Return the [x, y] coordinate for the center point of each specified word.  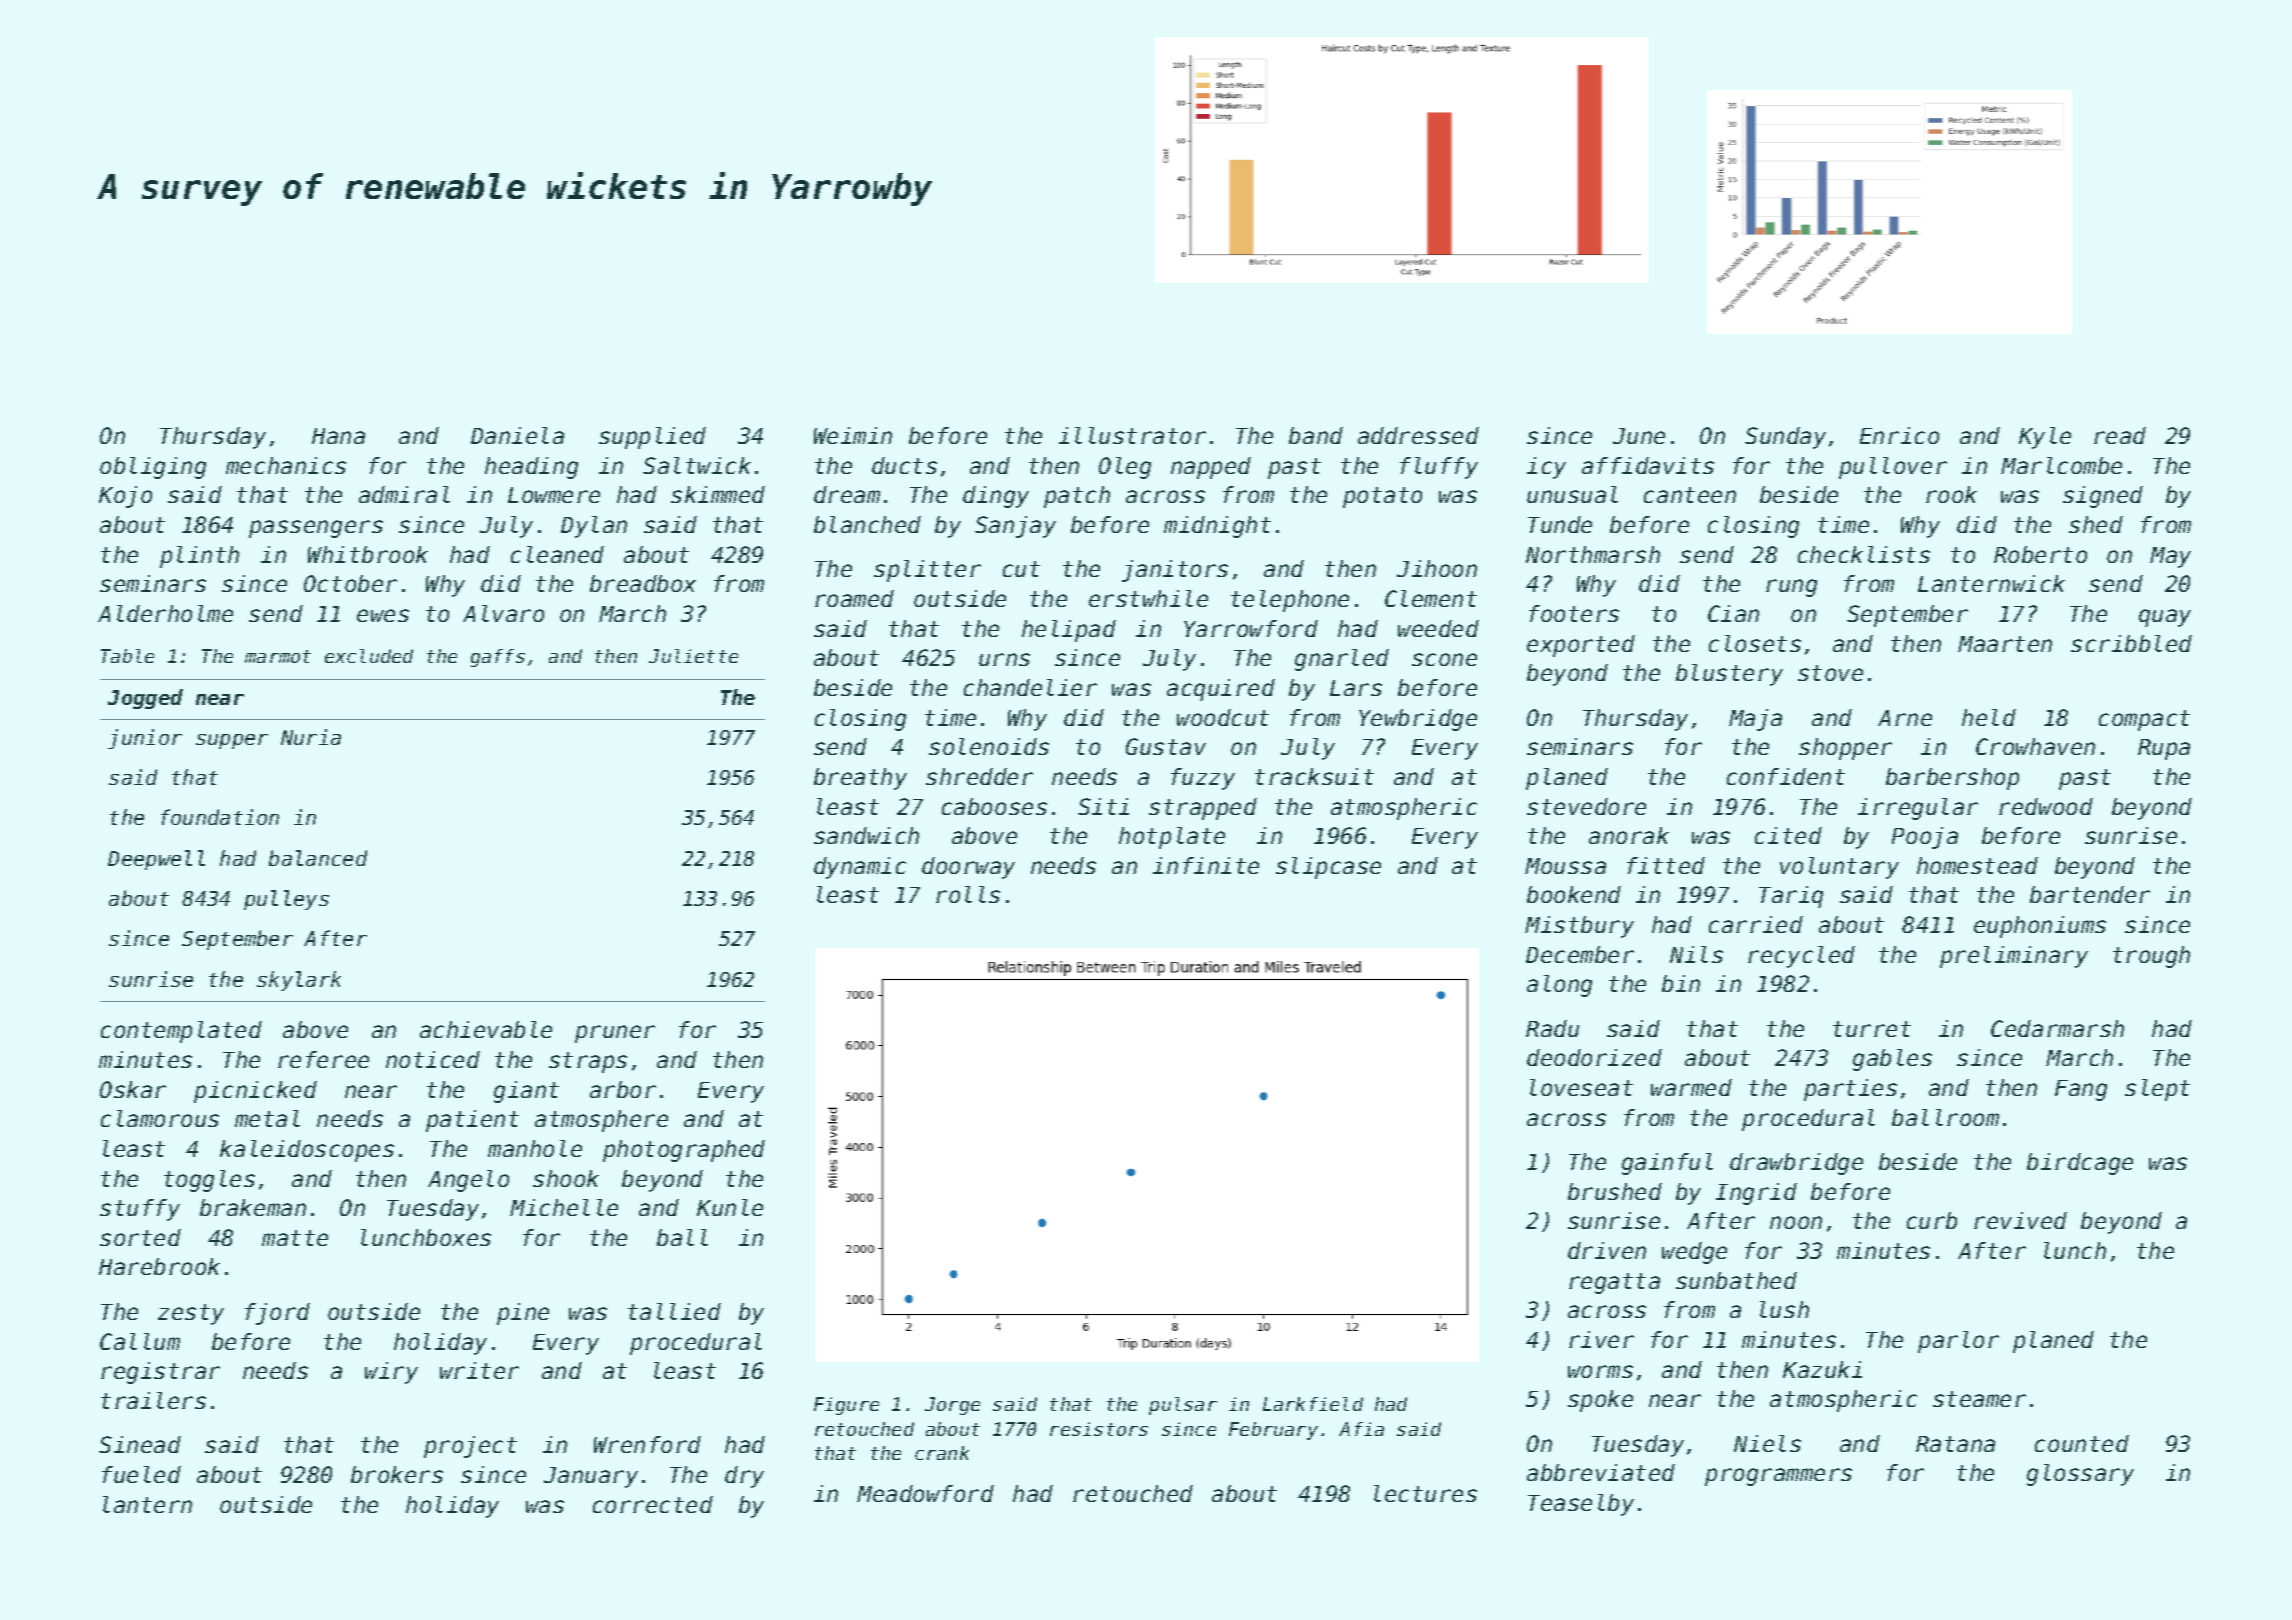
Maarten [2005, 644]
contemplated [181, 1032]
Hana [338, 436]
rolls [968, 894]
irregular [1918, 809]
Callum [140, 1341]
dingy [996, 497]
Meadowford [925, 1493]
